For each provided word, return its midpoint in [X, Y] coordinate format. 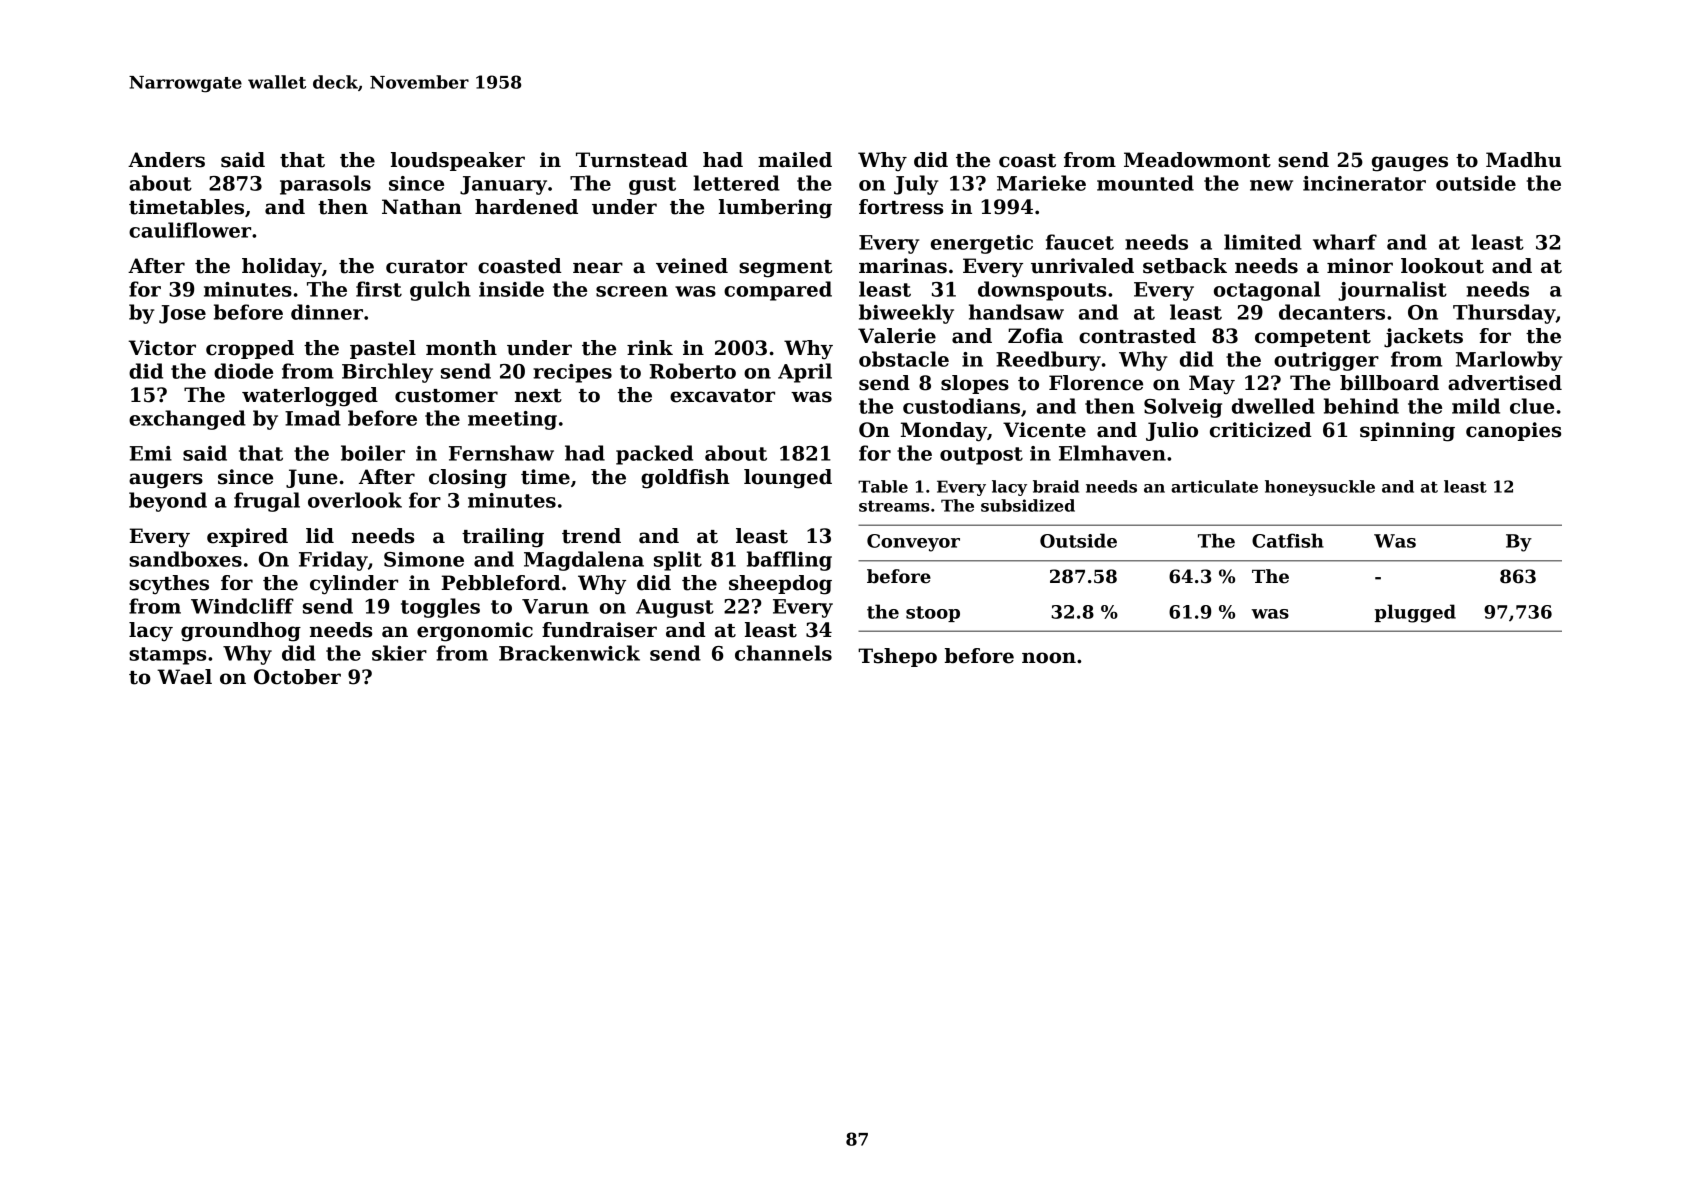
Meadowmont [1197, 160]
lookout [1442, 266]
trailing [503, 538]
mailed [795, 160]
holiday [282, 268]
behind [1361, 406]
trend [591, 536]
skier [399, 653]
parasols [325, 185]
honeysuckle [1320, 488]
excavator [722, 396]
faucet [1080, 242]
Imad [313, 418]
